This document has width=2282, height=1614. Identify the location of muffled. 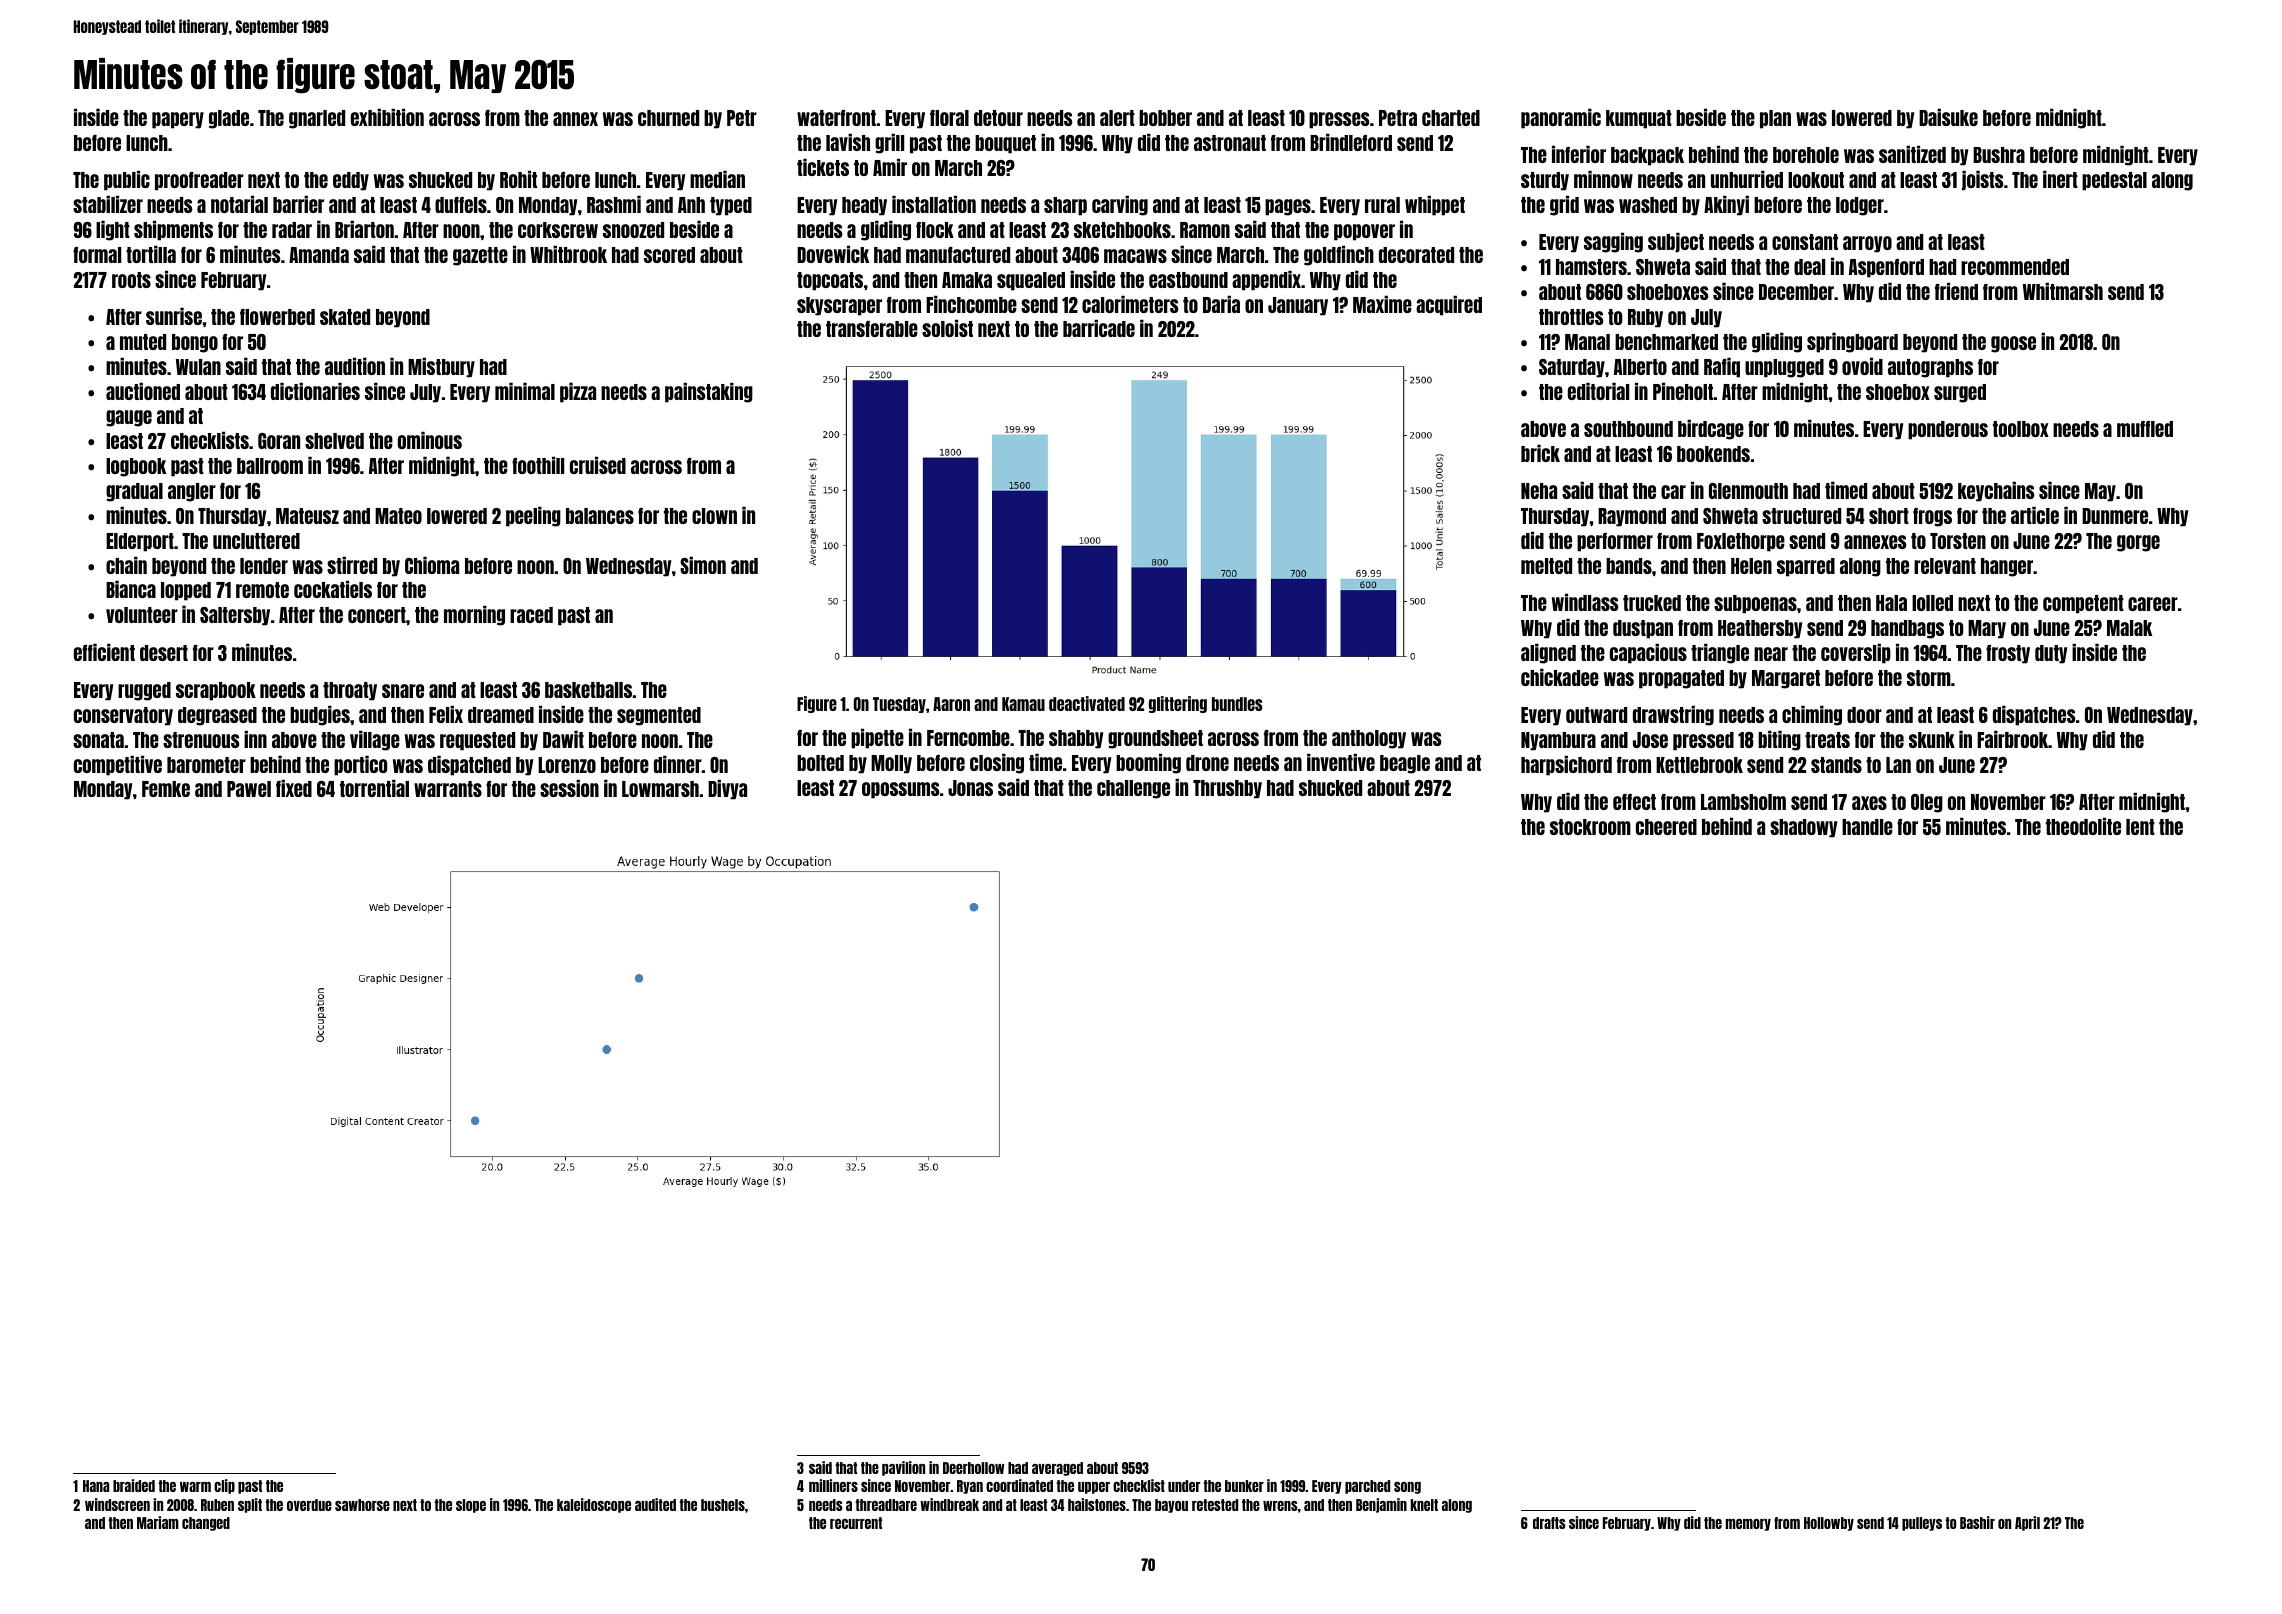
(2145, 429).
